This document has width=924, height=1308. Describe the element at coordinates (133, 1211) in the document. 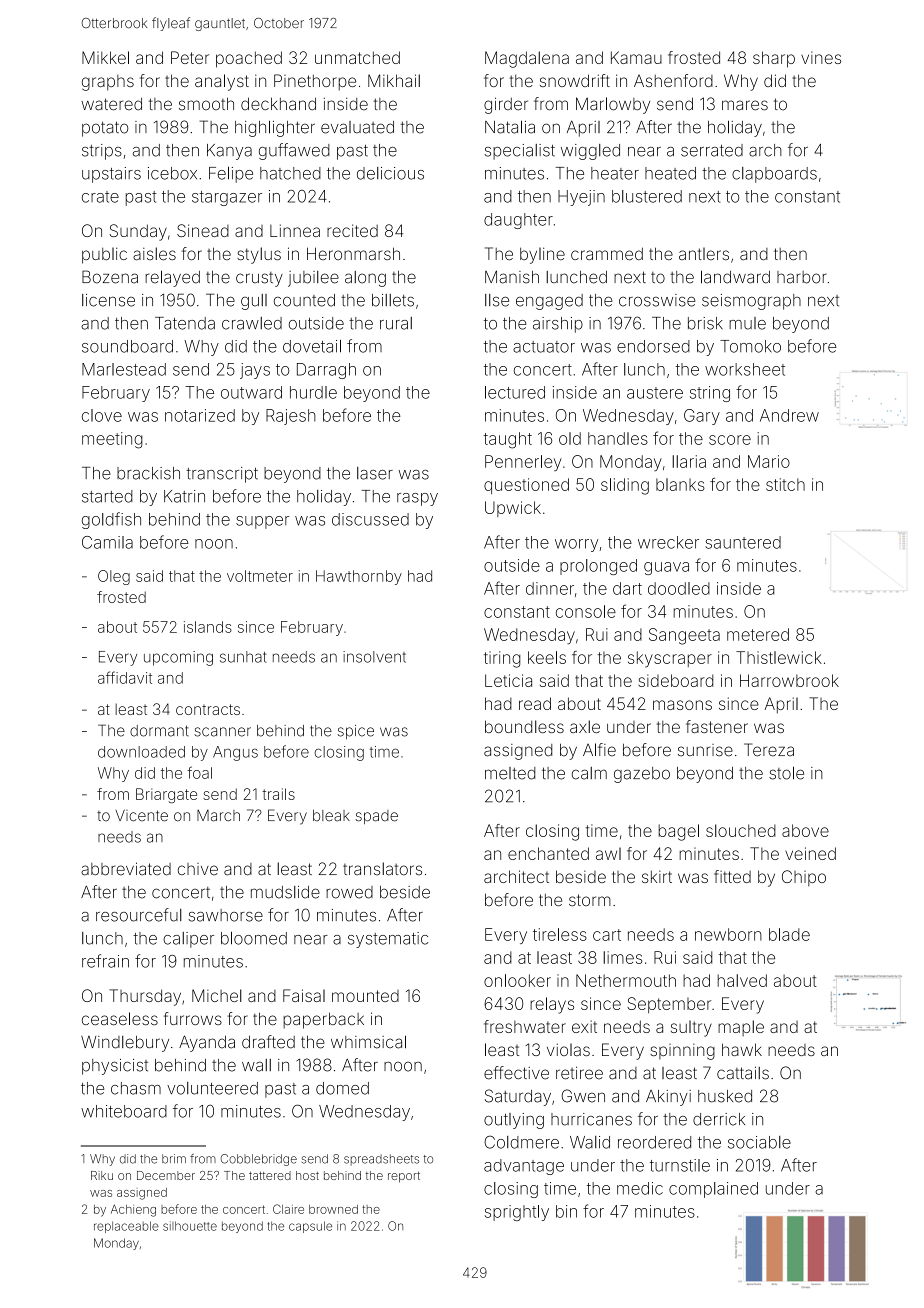

I see `Achieng` at that location.
